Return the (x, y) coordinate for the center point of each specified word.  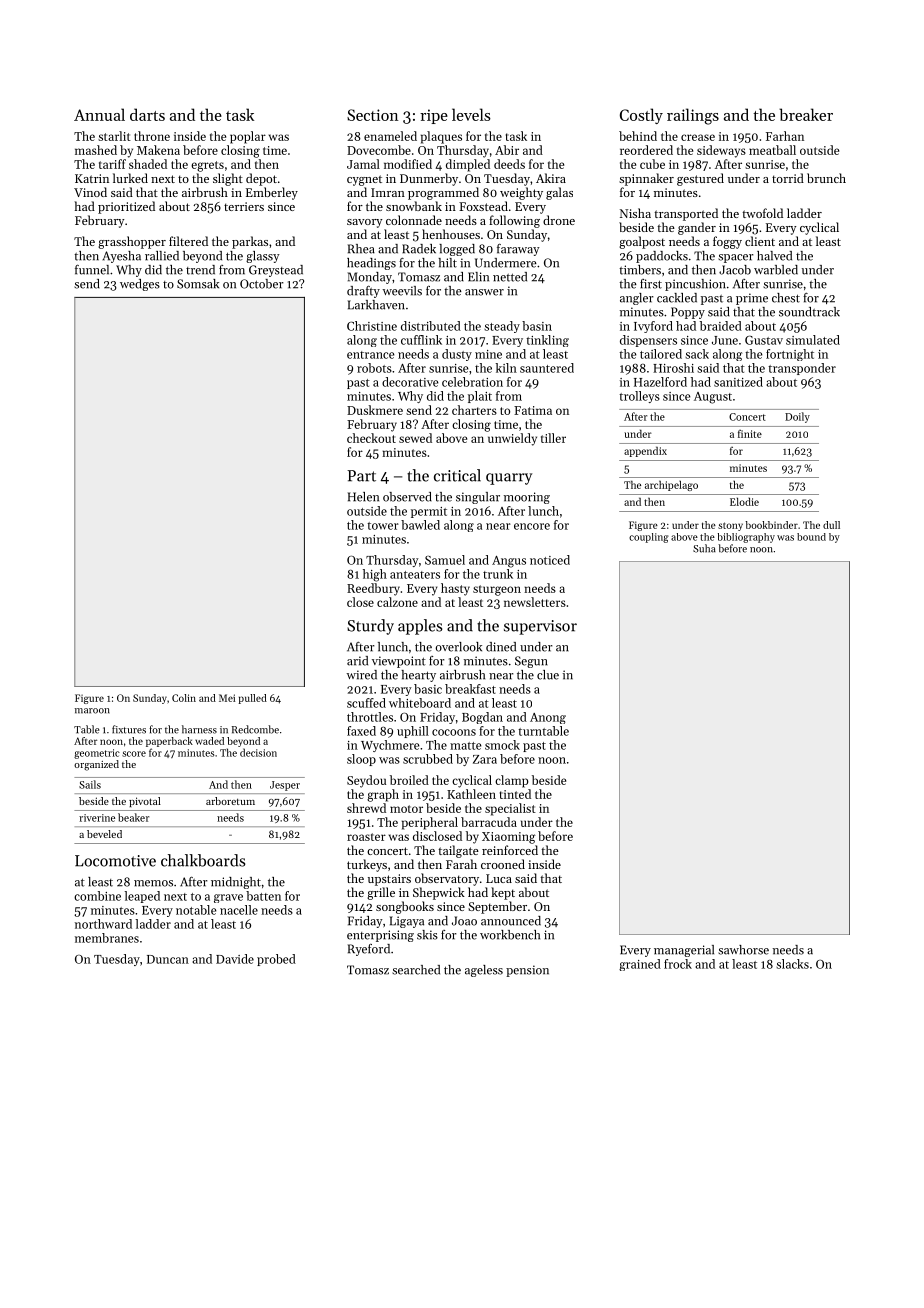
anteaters (415, 575)
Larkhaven (376, 305)
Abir (507, 150)
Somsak (198, 284)
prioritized (126, 207)
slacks (792, 964)
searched (416, 970)
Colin (184, 698)
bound (811, 537)
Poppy (688, 313)
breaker (806, 114)
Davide (235, 959)
